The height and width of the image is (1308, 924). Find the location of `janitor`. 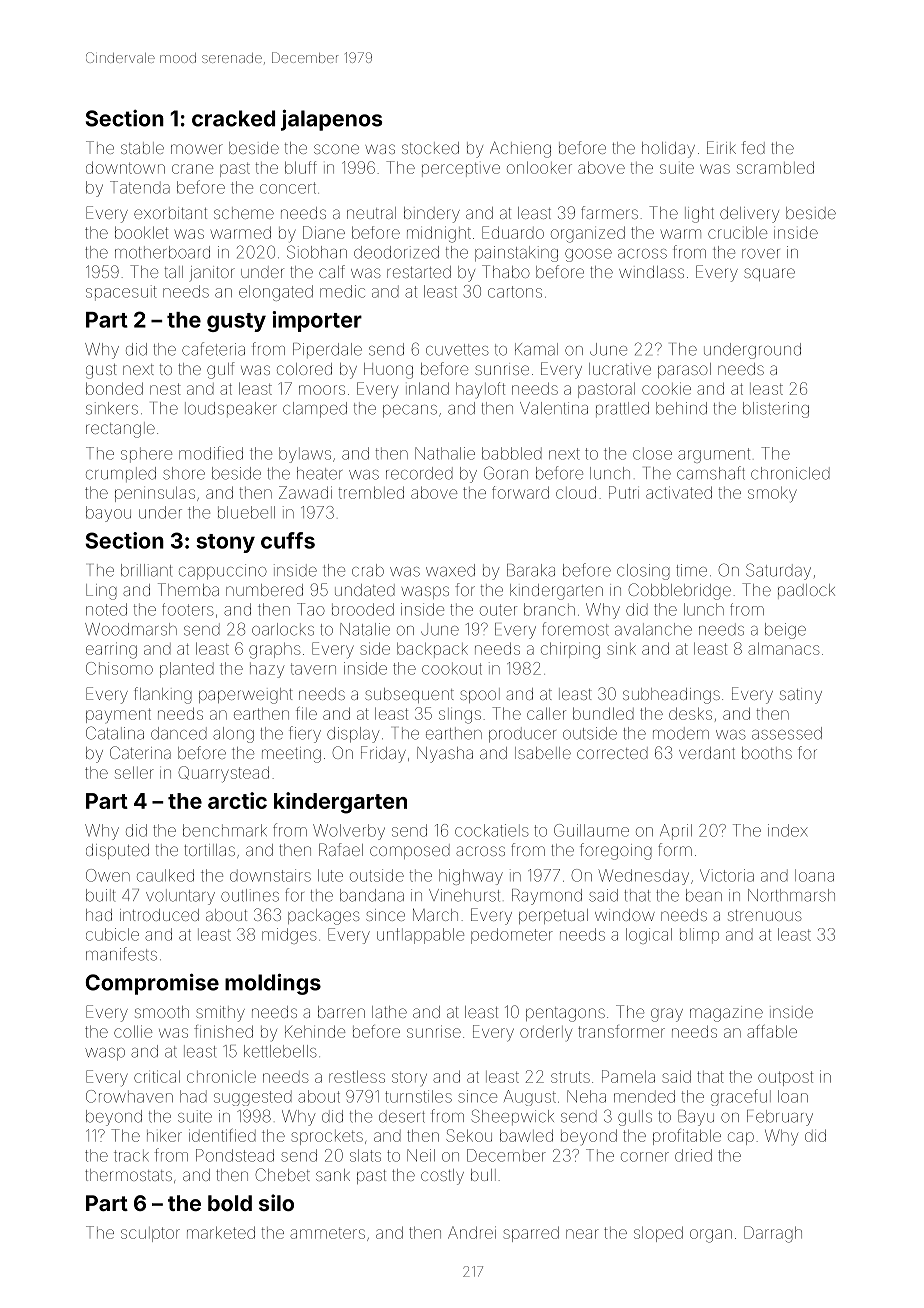

janitor is located at coordinates (212, 274).
